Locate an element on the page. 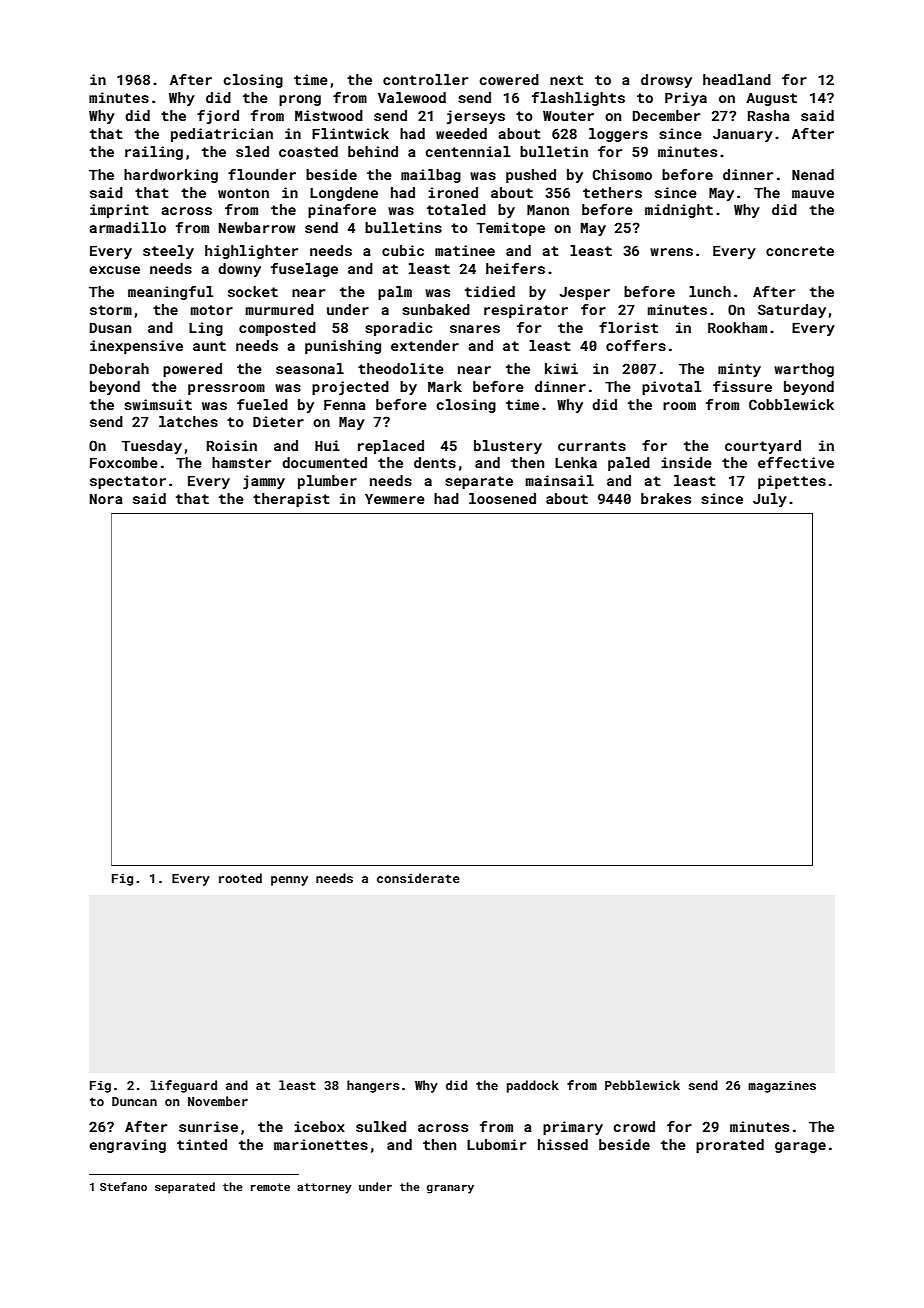 The width and height of the image is (924, 1308). considerate is located at coordinates (418, 878).
